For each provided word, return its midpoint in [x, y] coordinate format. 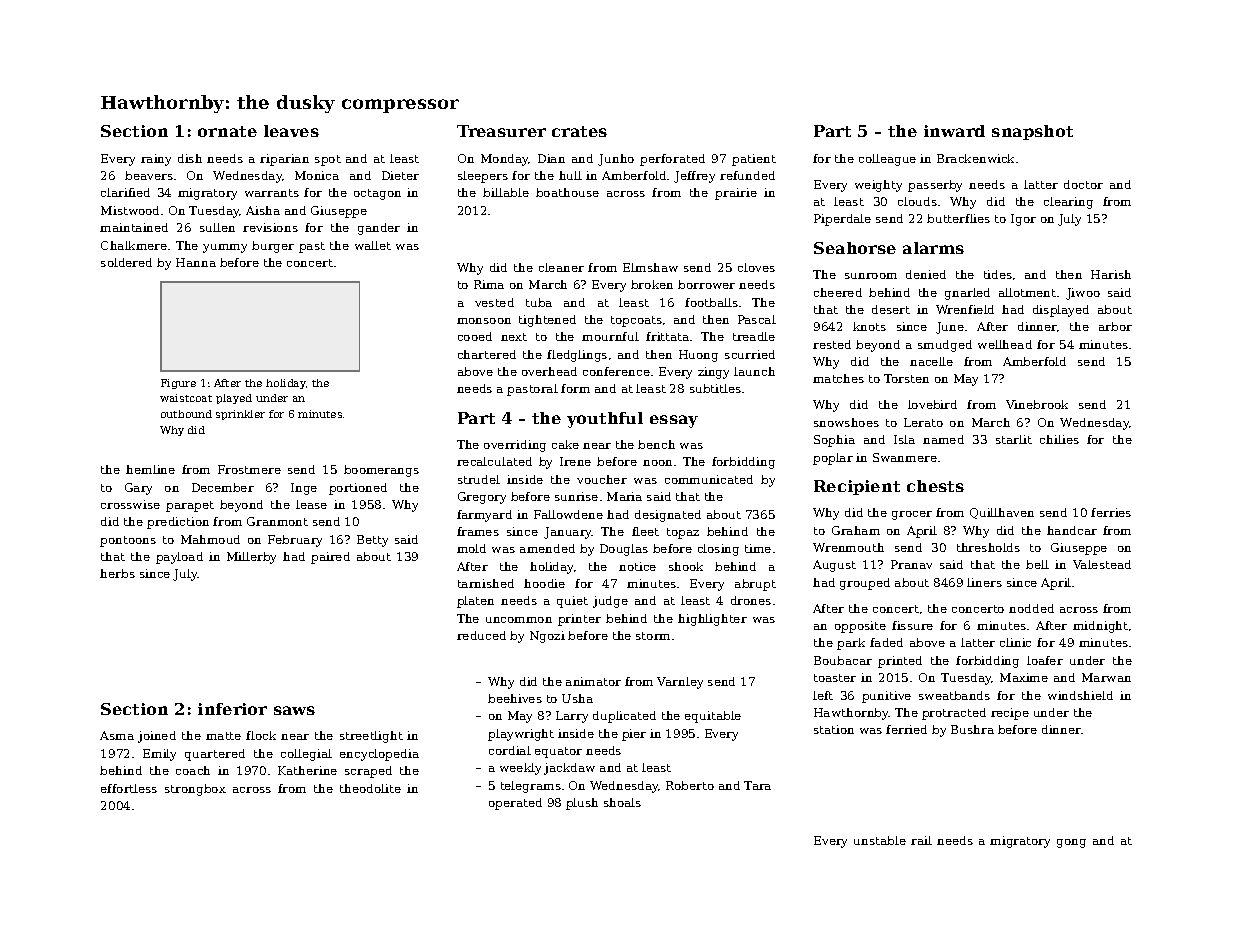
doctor [1083, 184]
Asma [117, 735]
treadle [754, 336]
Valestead [1102, 564]
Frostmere [249, 469]
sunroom [871, 276]
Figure [178, 384]
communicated [709, 479]
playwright [521, 735]
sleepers [483, 177]
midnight [1100, 627]
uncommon [519, 620]
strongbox [195, 790]
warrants [272, 193]
